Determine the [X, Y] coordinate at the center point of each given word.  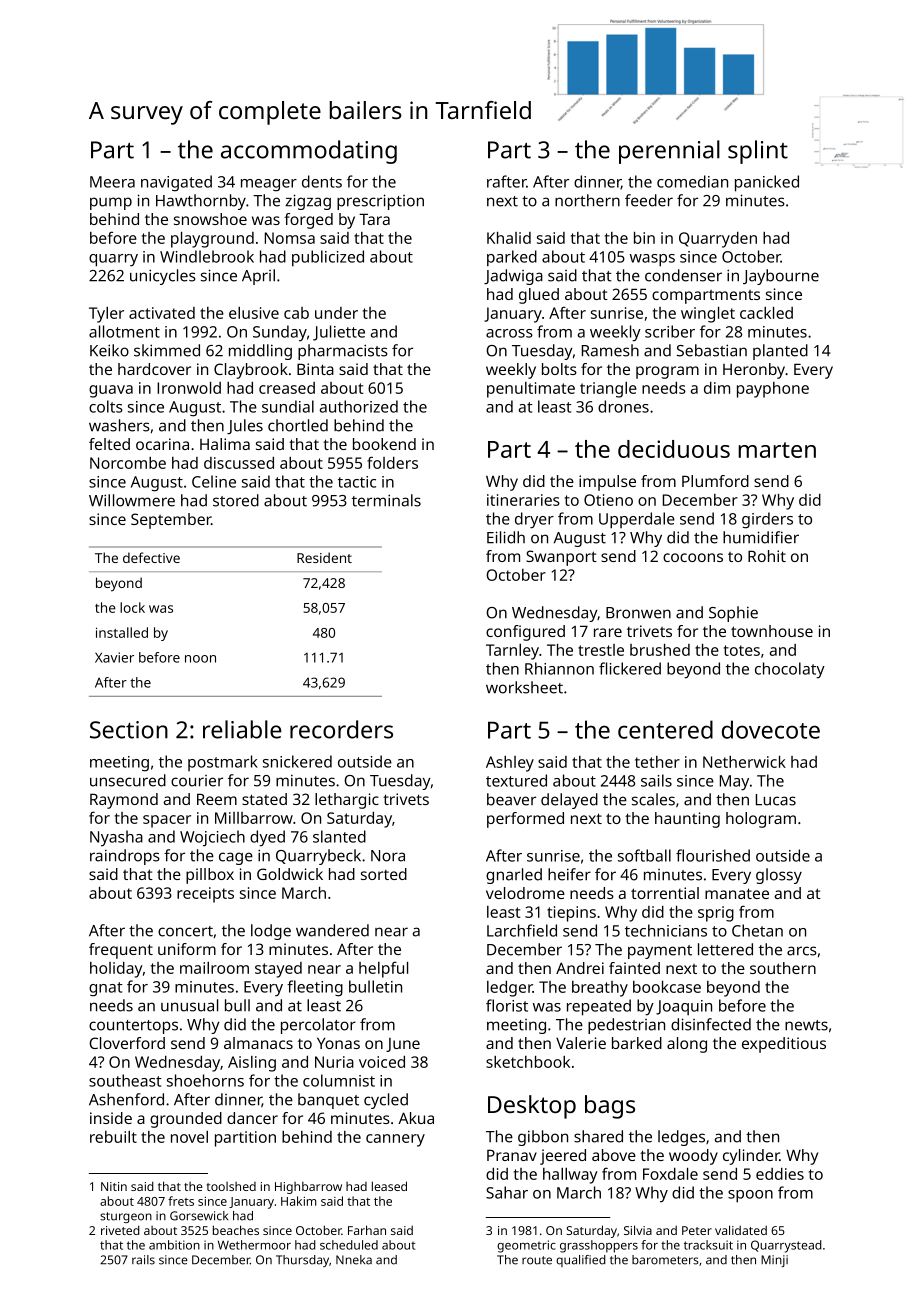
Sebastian [712, 350]
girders [767, 520]
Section [129, 730]
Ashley [510, 764]
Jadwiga [513, 277]
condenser [683, 275]
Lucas [776, 800]
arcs [802, 951]
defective [151, 557]
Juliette [339, 333]
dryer [534, 520]
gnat [106, 989]
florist [507, 1005]
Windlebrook [207, 256]
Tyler [106, 315]
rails [143, 1260]
